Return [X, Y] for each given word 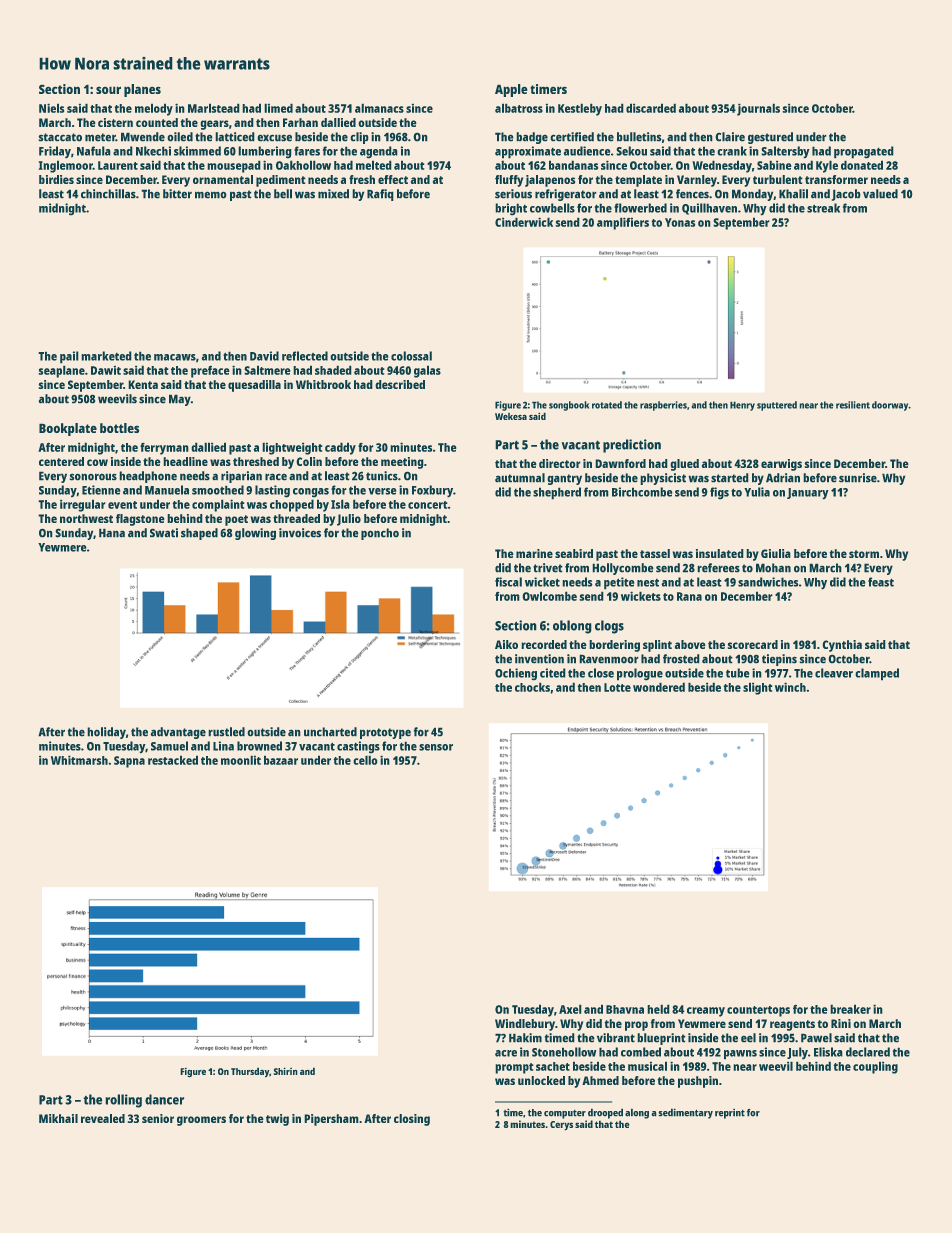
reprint [730, 1114]
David [264, 356]
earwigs [781, 465]
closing [412, 1120]
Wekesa [511, 416]
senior [158, 1118]
